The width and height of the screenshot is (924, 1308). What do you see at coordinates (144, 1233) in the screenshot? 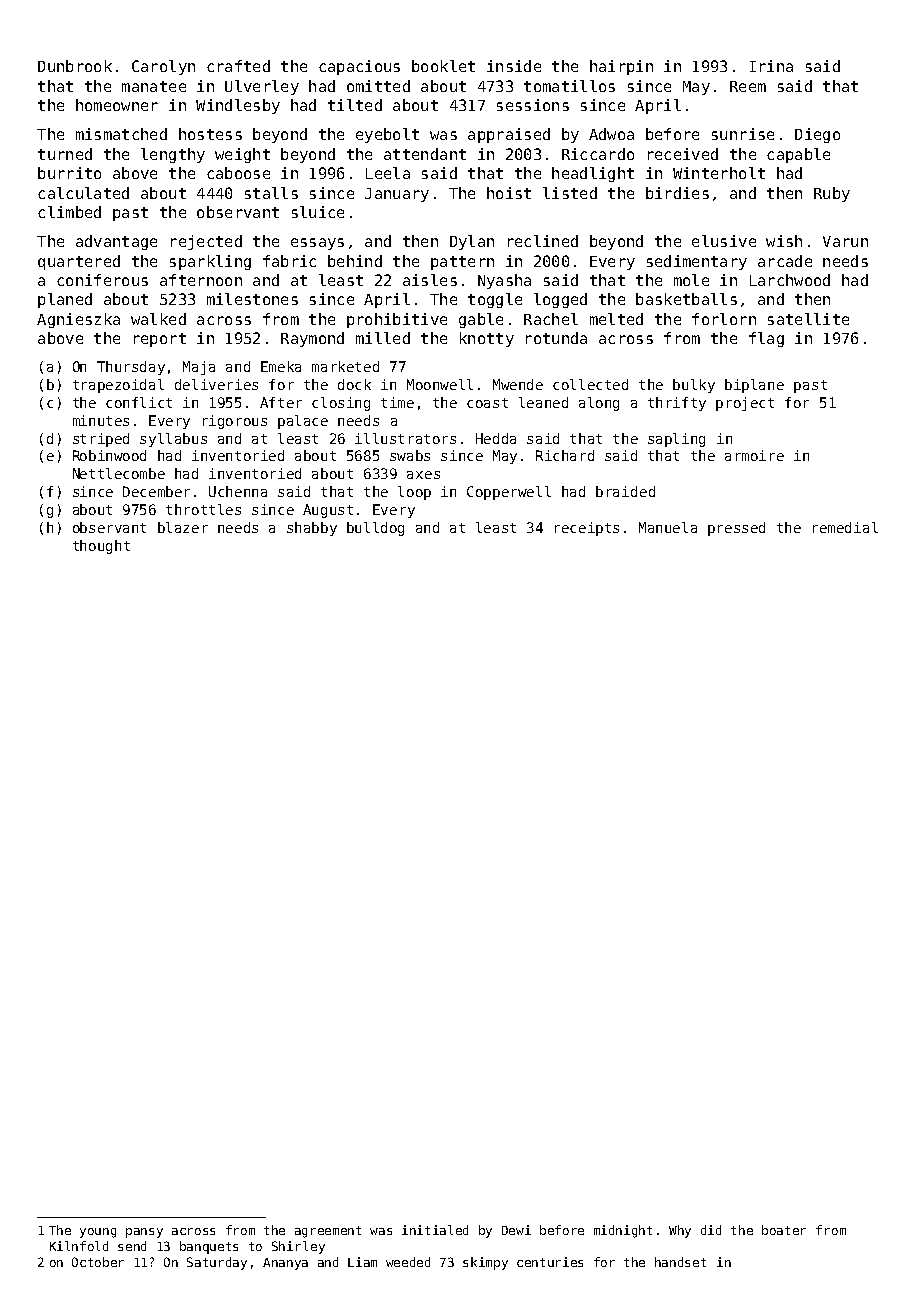
I see `pansy` at bounding box center [144, 1233].
